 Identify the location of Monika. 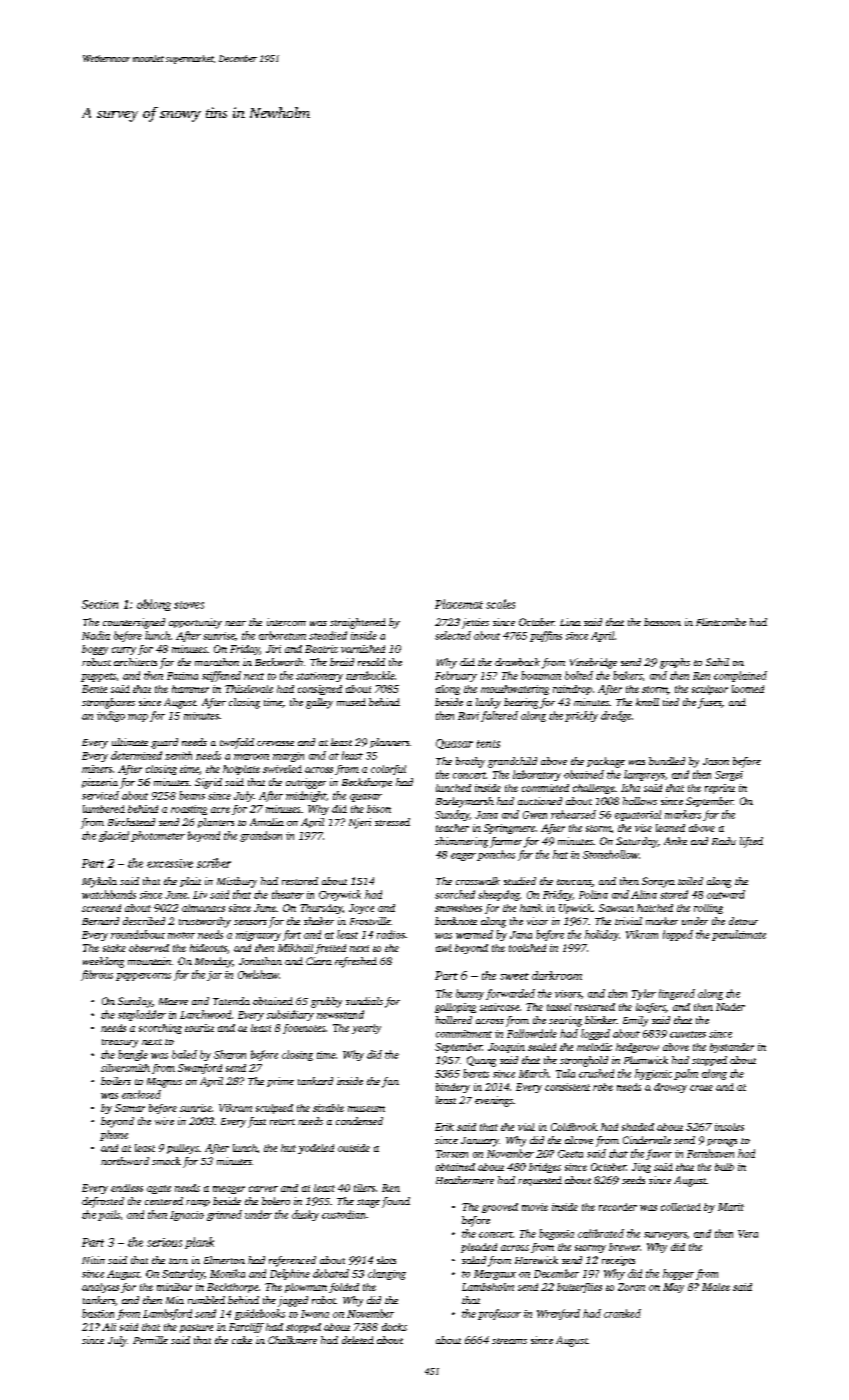
(227, 1273).
